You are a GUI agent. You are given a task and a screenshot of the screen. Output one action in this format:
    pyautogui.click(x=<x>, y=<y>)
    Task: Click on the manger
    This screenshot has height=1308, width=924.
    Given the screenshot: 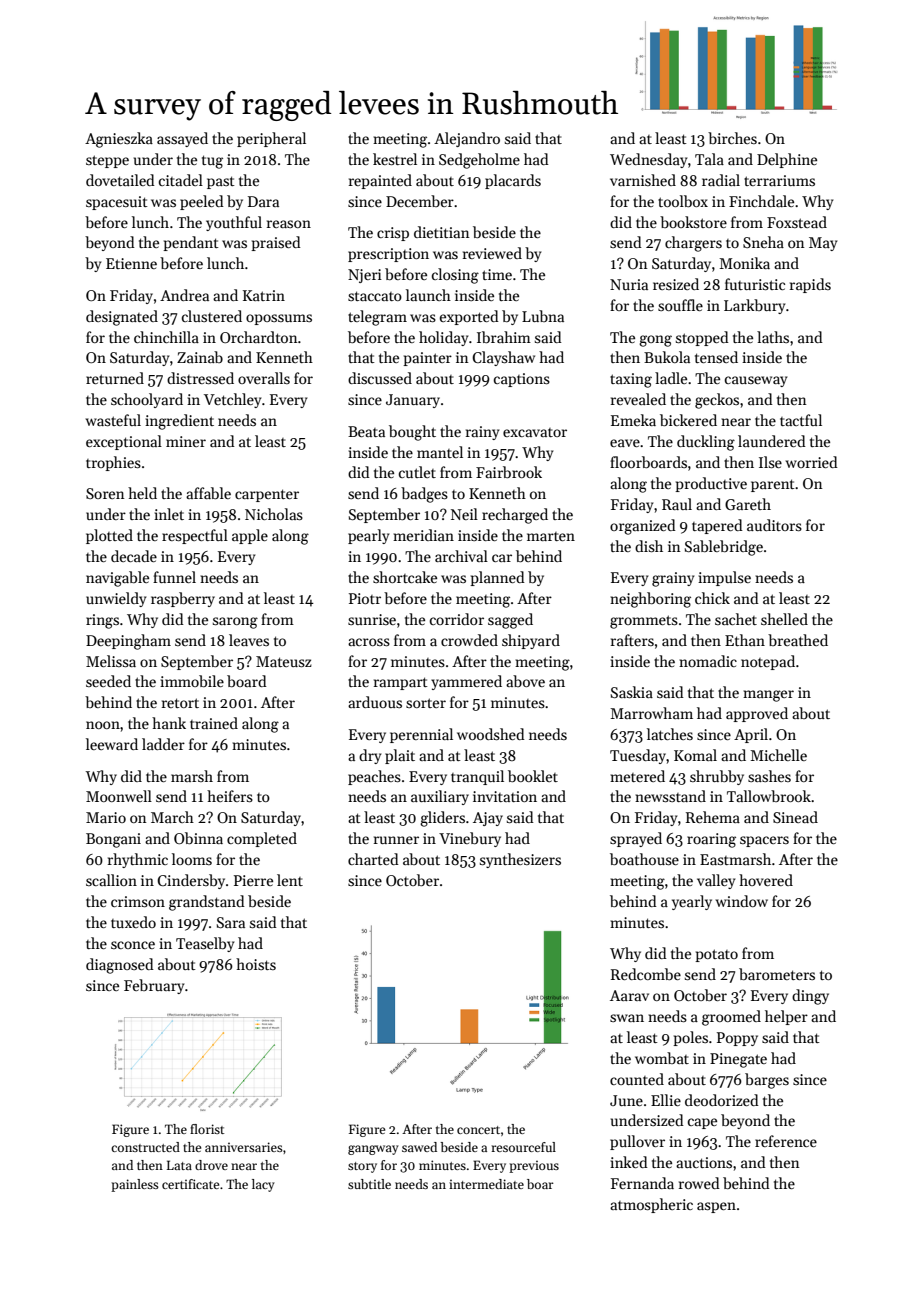 What is the action you would take?
    pyautogui.click(x=768, y=696)
